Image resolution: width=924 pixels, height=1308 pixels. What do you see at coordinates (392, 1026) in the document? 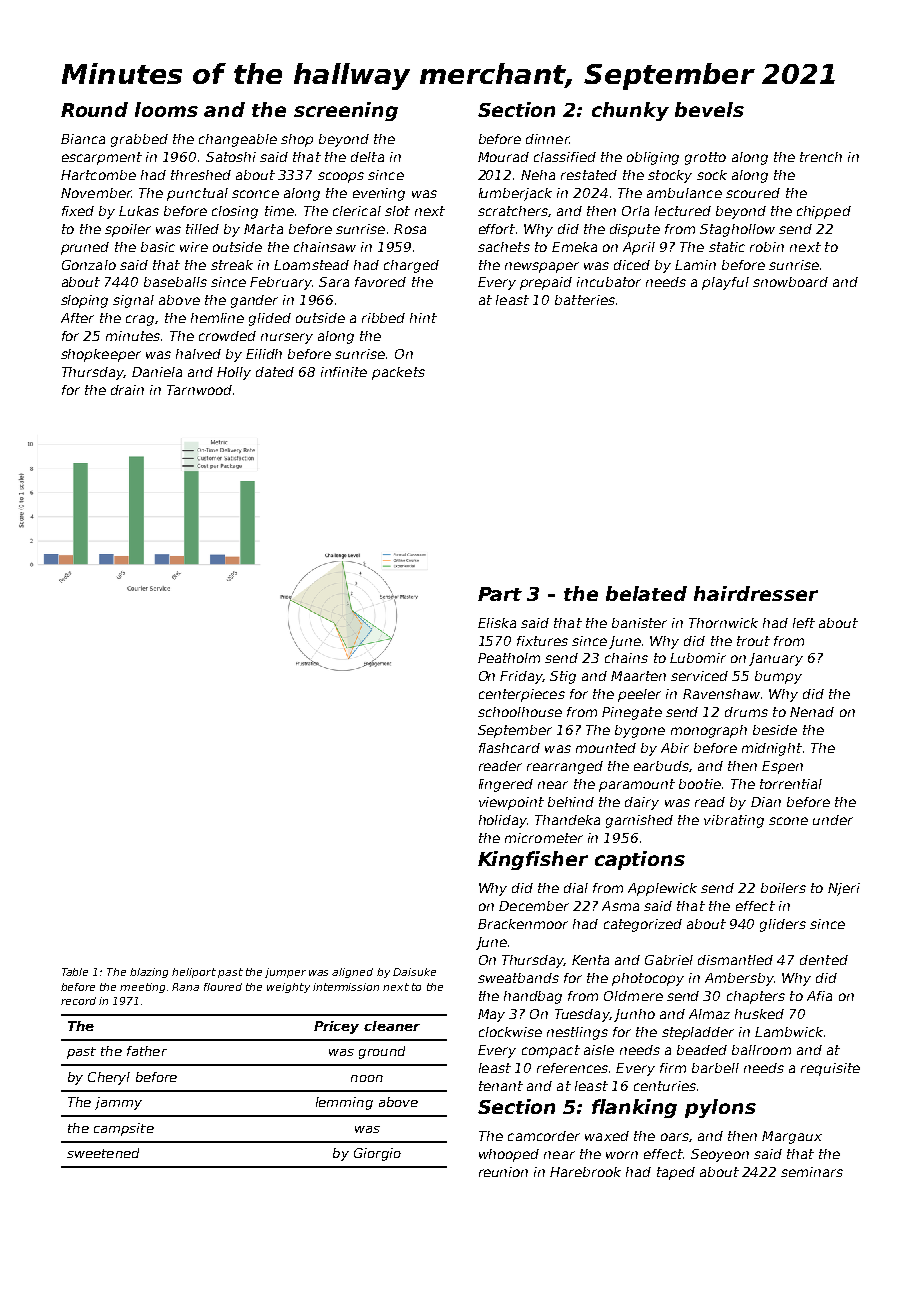
I see `cleaner` at bounding box center [392, 1026].
